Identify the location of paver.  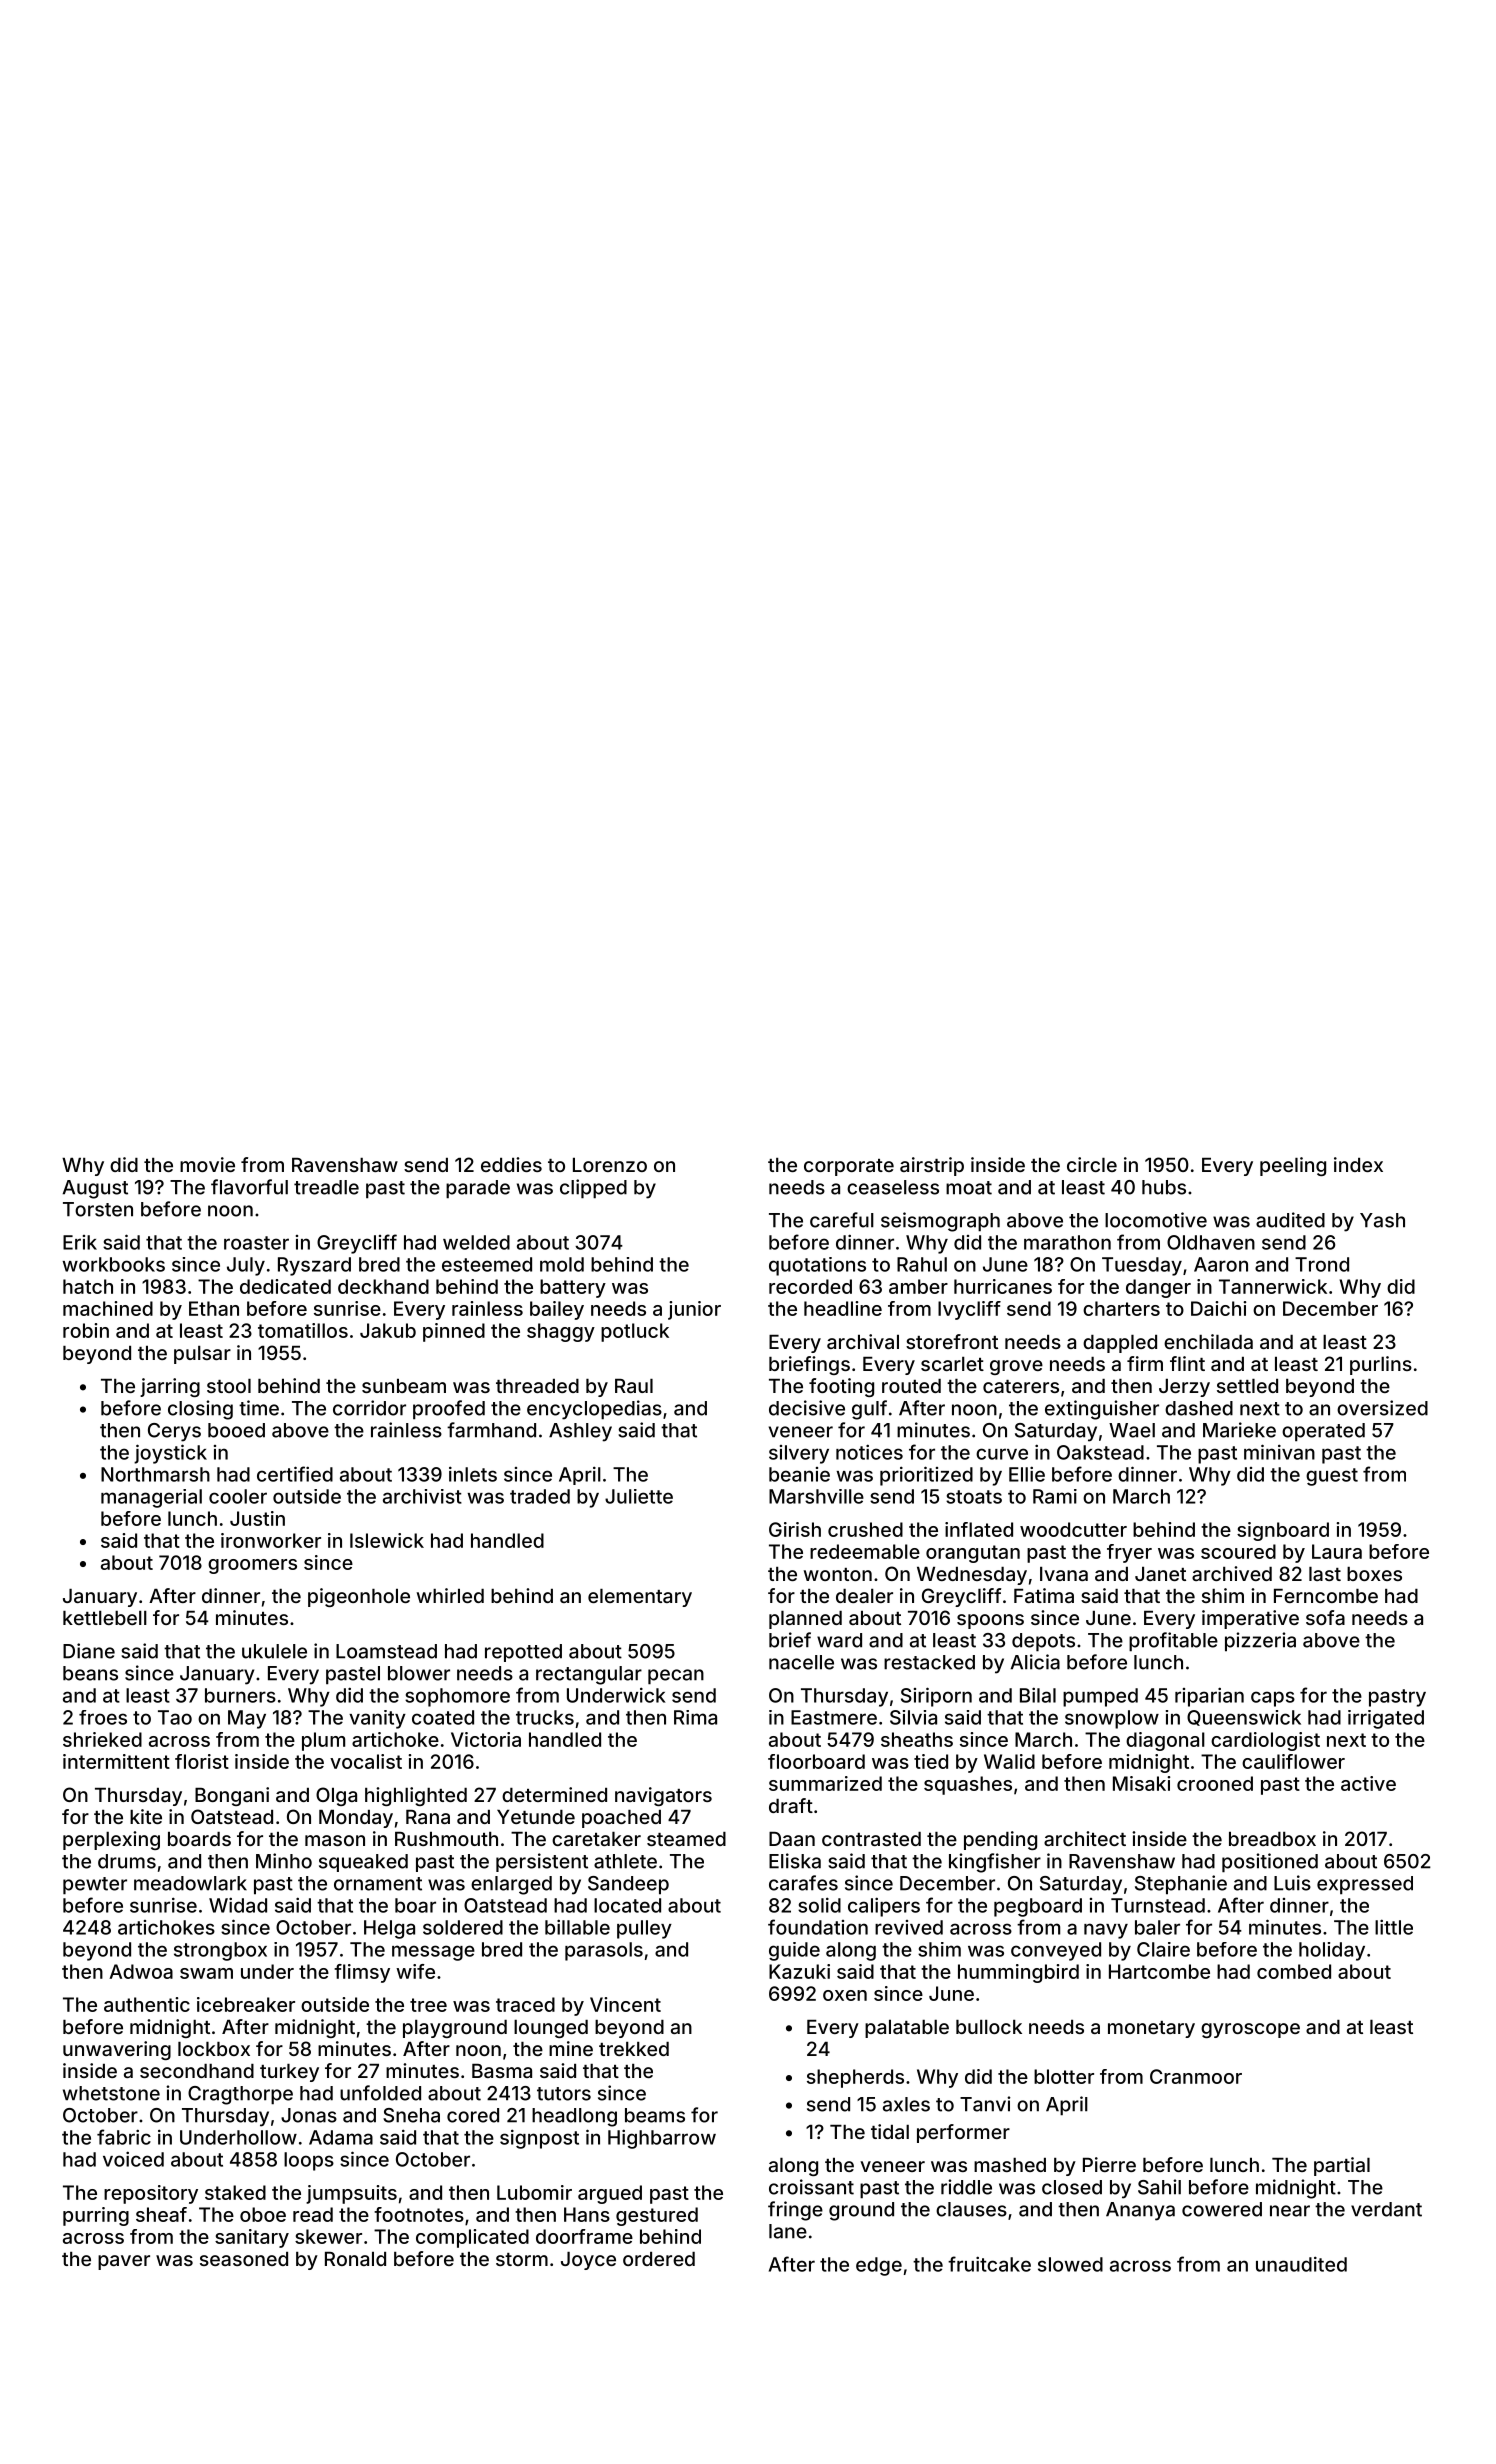
(124, 2262).
